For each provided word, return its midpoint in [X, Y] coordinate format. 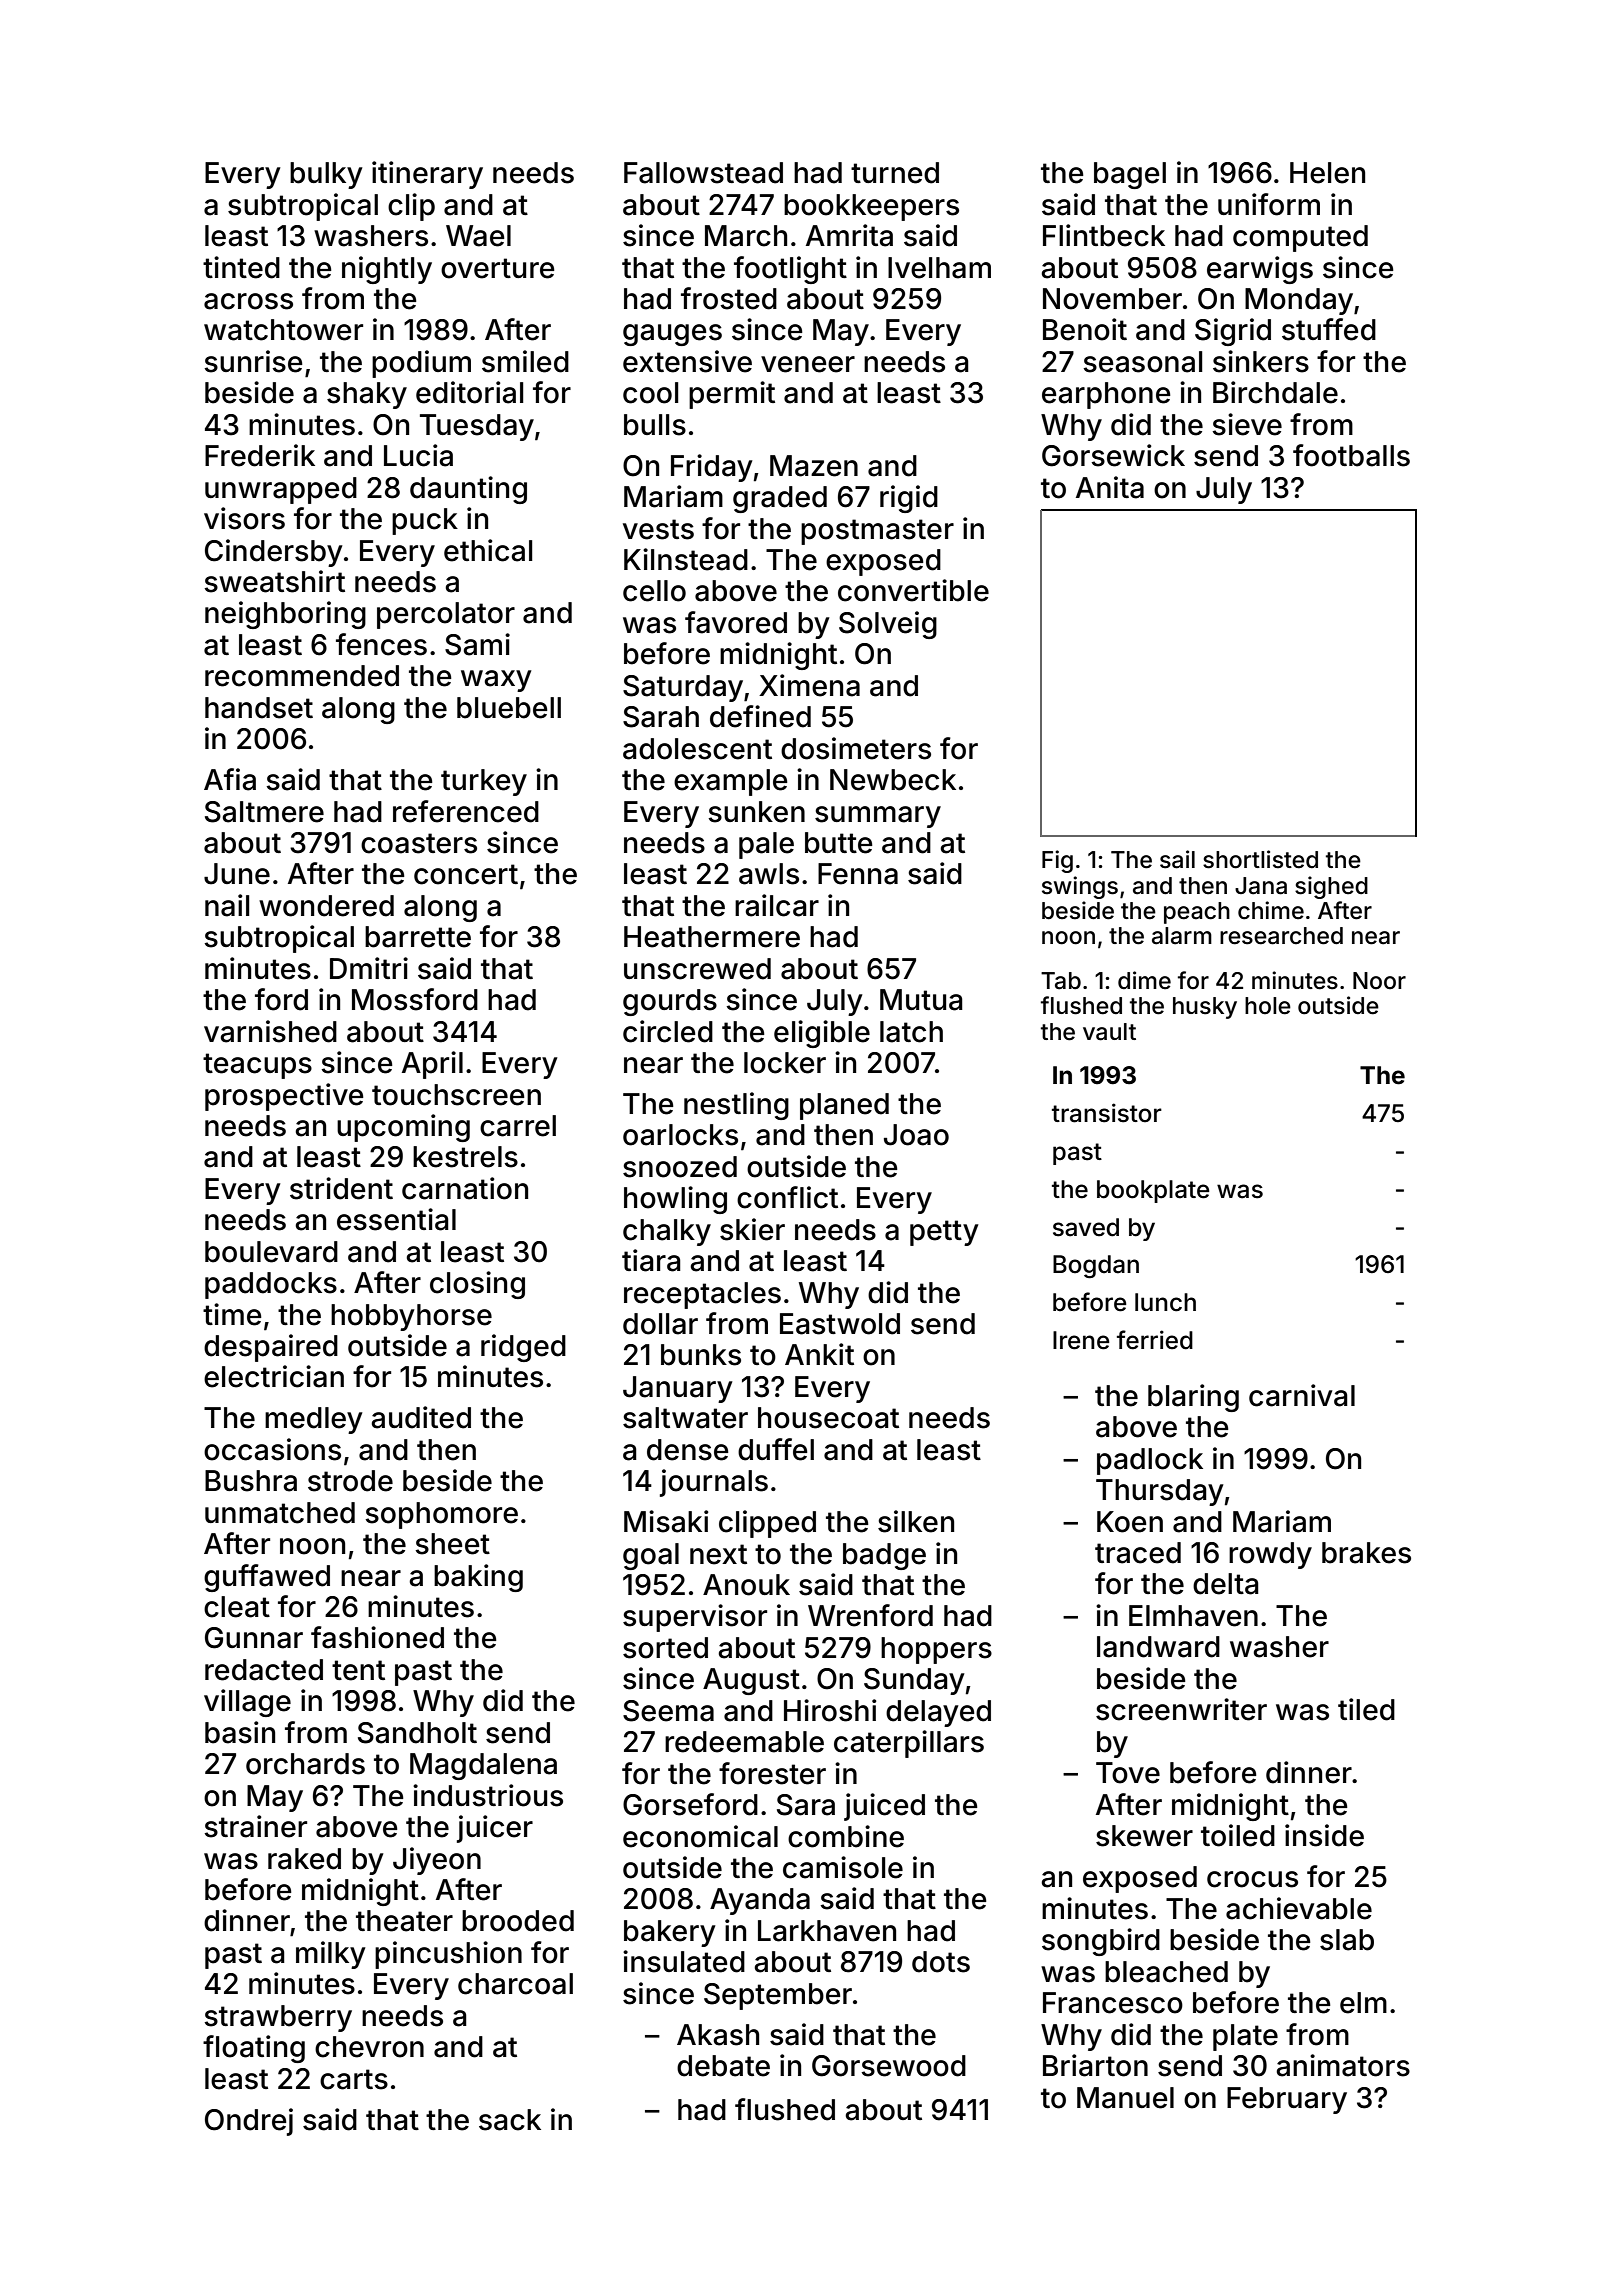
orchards [305, 1764]
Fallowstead [703, 173]
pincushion [448, 1955]
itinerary [427, 175]
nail [227, 905]
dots [941, 1962]
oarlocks [680, 1135]
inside [1324, 1835]
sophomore [441, 1515]
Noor [1379, 981]
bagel [1130, 175]
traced [1138, 1553]
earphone [1106, 395]
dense [688, 1450]
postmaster [877, 532]
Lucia [418, 455]
